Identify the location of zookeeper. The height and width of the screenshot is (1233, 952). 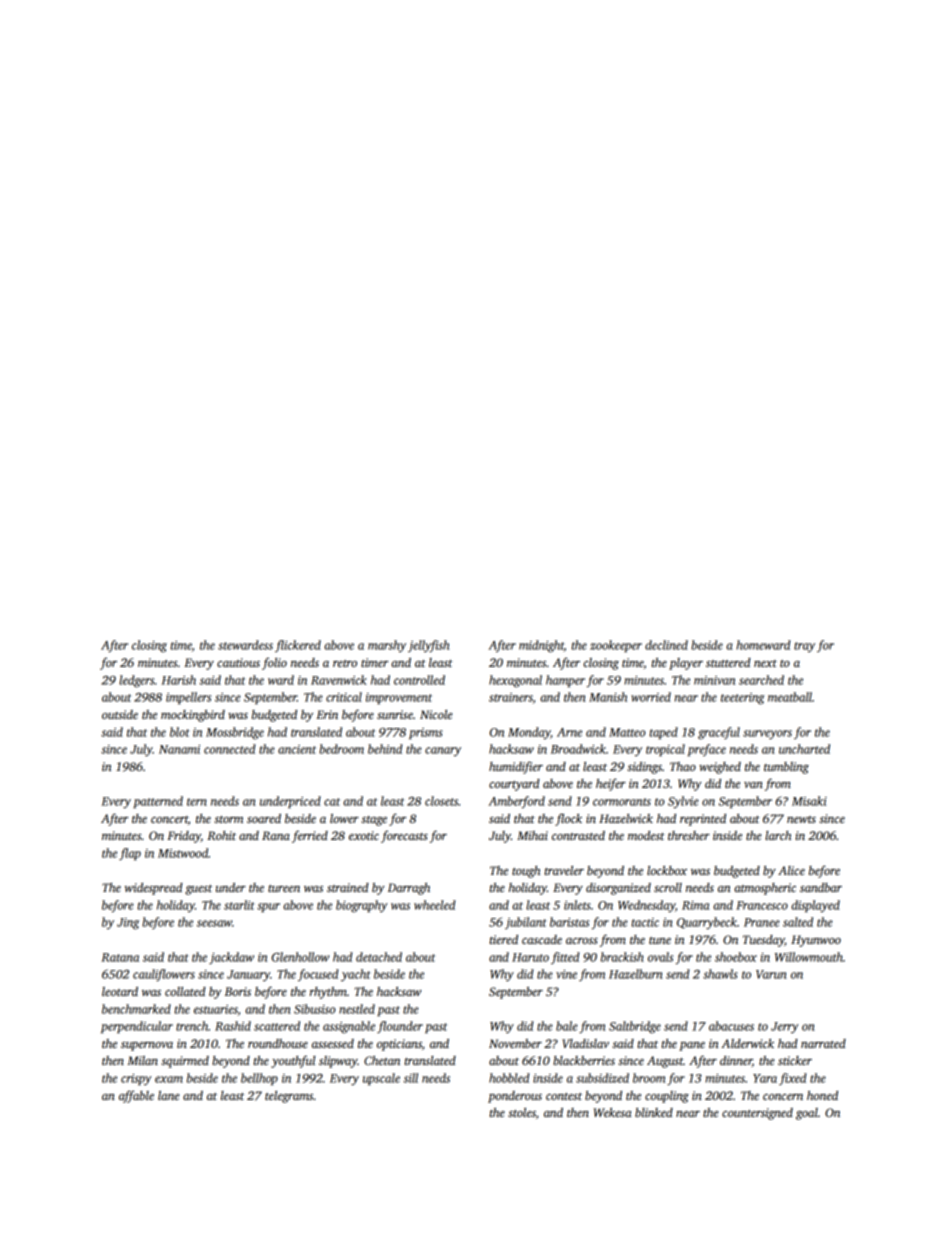
(616, 646).
